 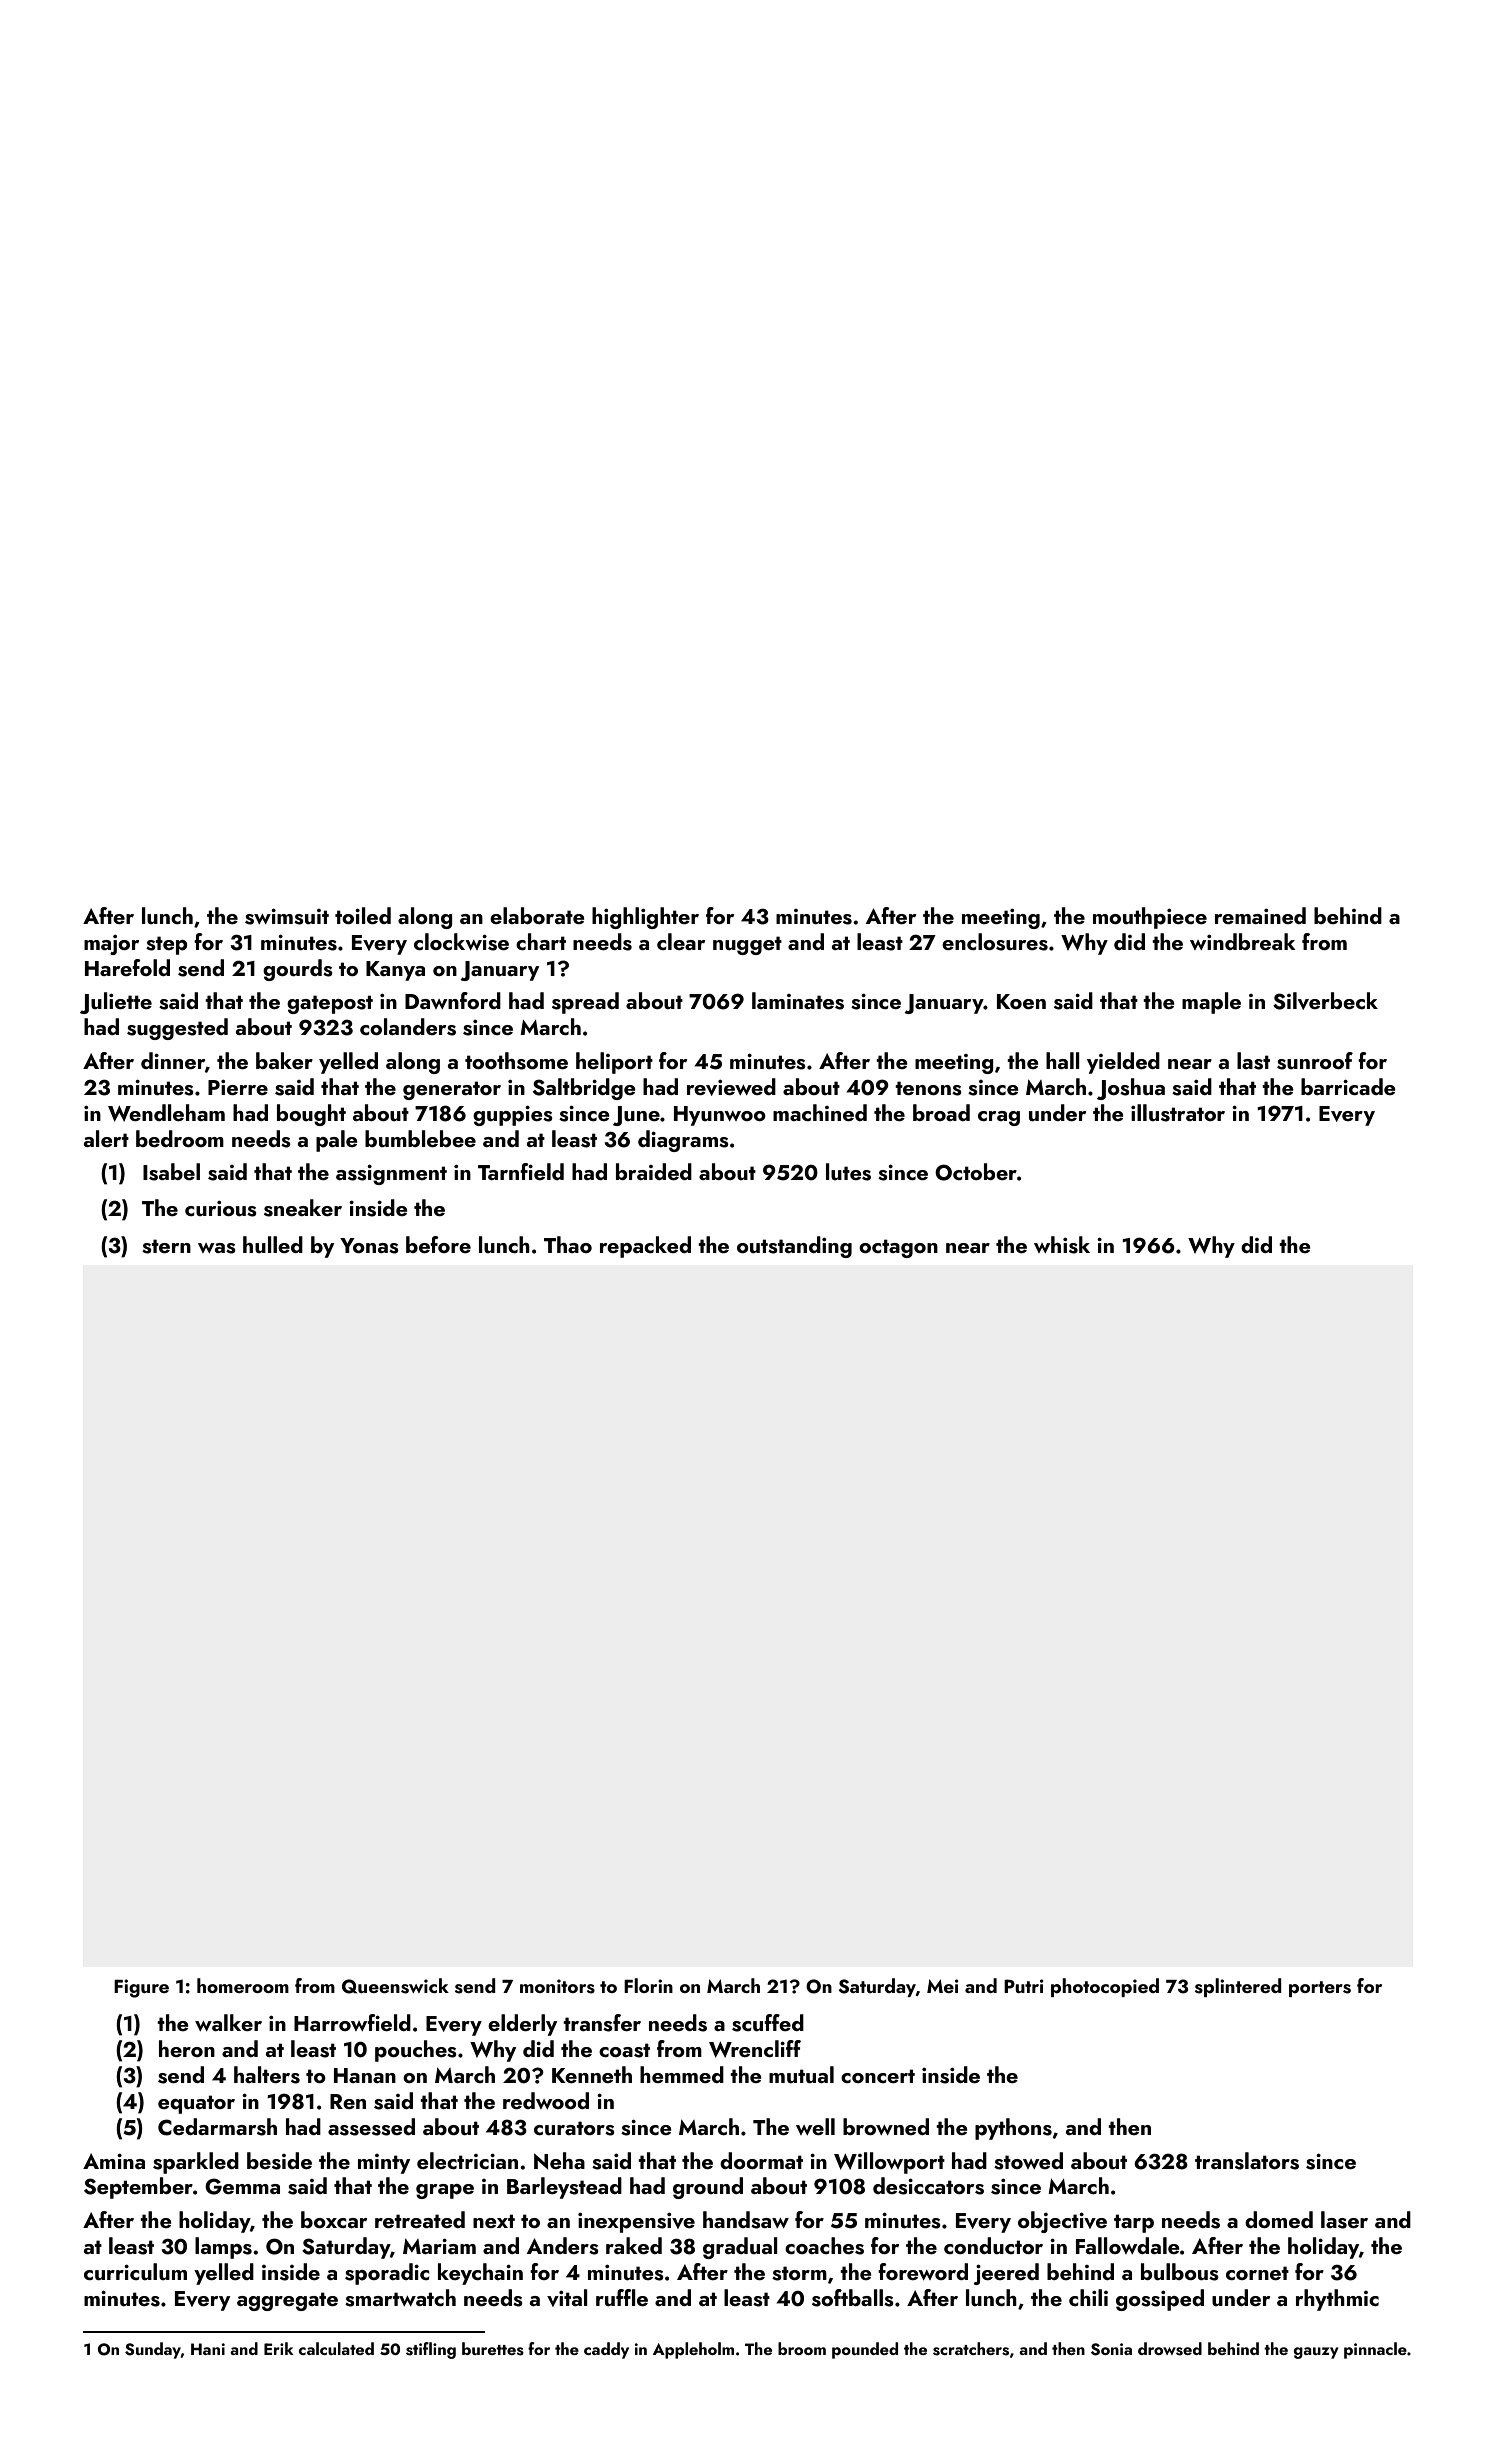 What do you see at coordinates (1134, 2223) in the page?
I see `tarp` at bounding box center [1134, 2223].
